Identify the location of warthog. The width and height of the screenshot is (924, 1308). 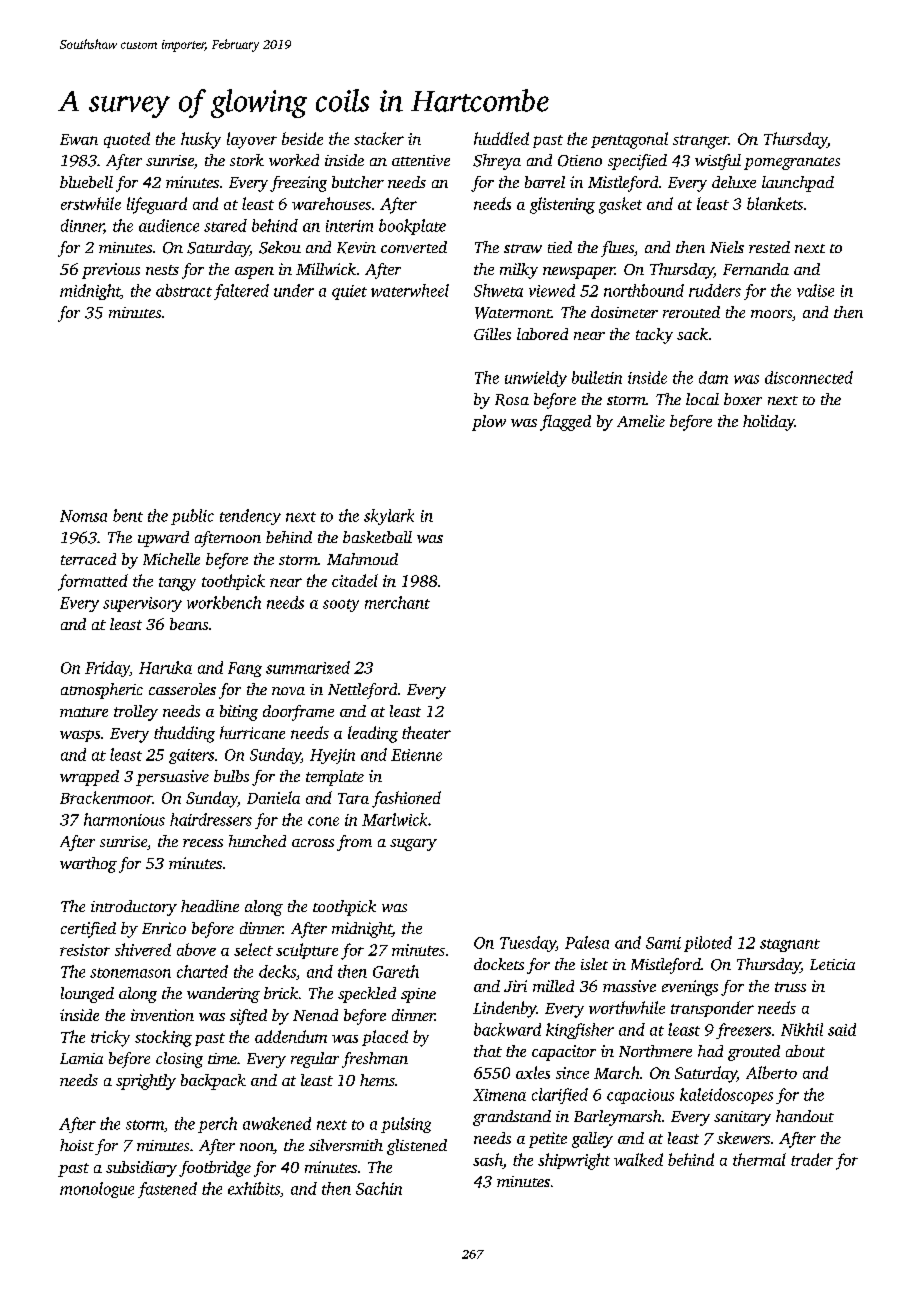
(88, 865).
